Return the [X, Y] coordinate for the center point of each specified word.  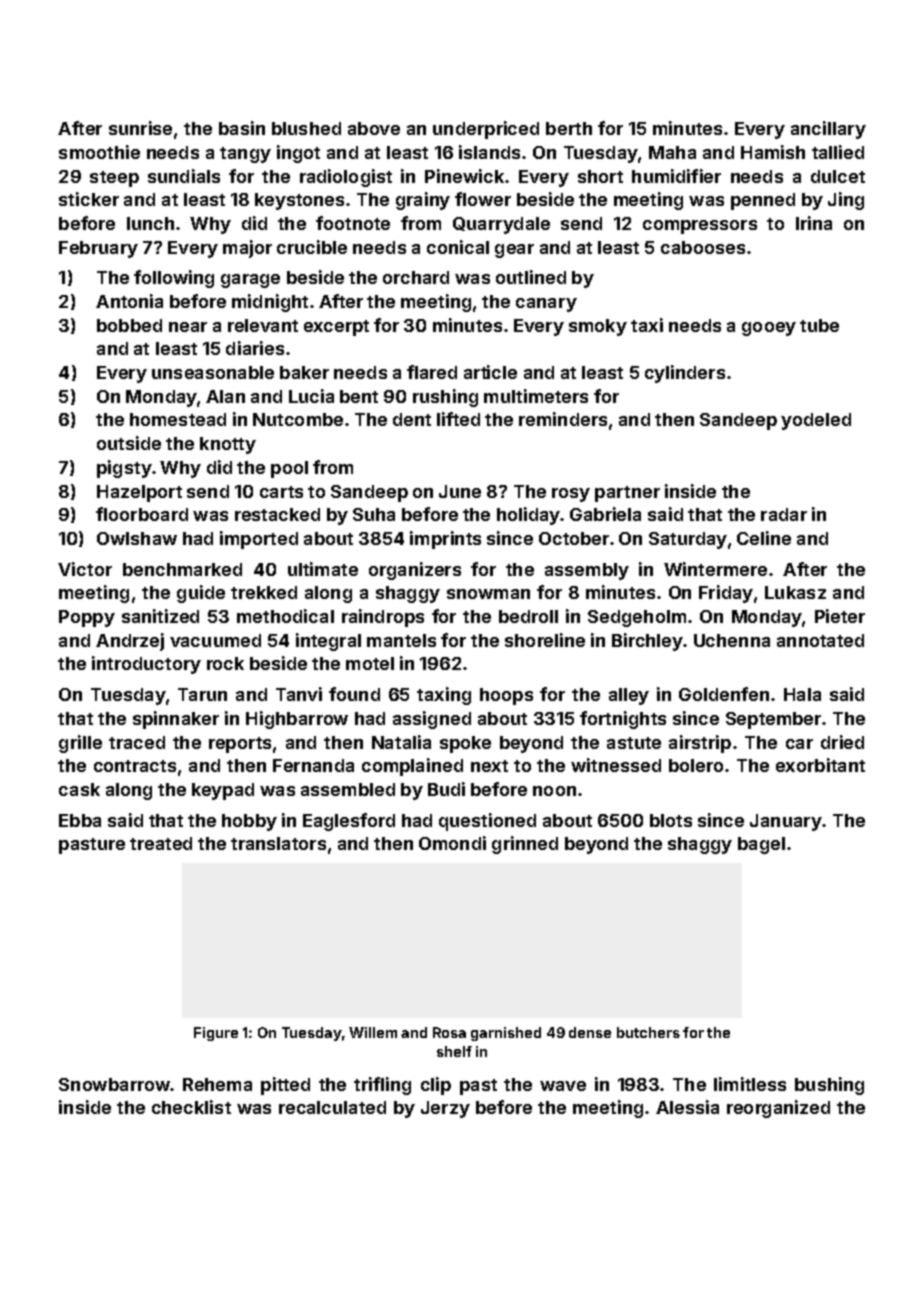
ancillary [828, 130]
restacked [277, 514]
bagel [761, 845]
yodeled [816, 421]
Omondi [452, 843]
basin [242, 128]
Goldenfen [724, 694]
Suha [374, 514]
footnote [353, 223]
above [374, 128]
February [98, 249]
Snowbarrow [114, 1084]
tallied [838, 152]
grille [80, 744]
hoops [506, 696]
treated [161, 843]
